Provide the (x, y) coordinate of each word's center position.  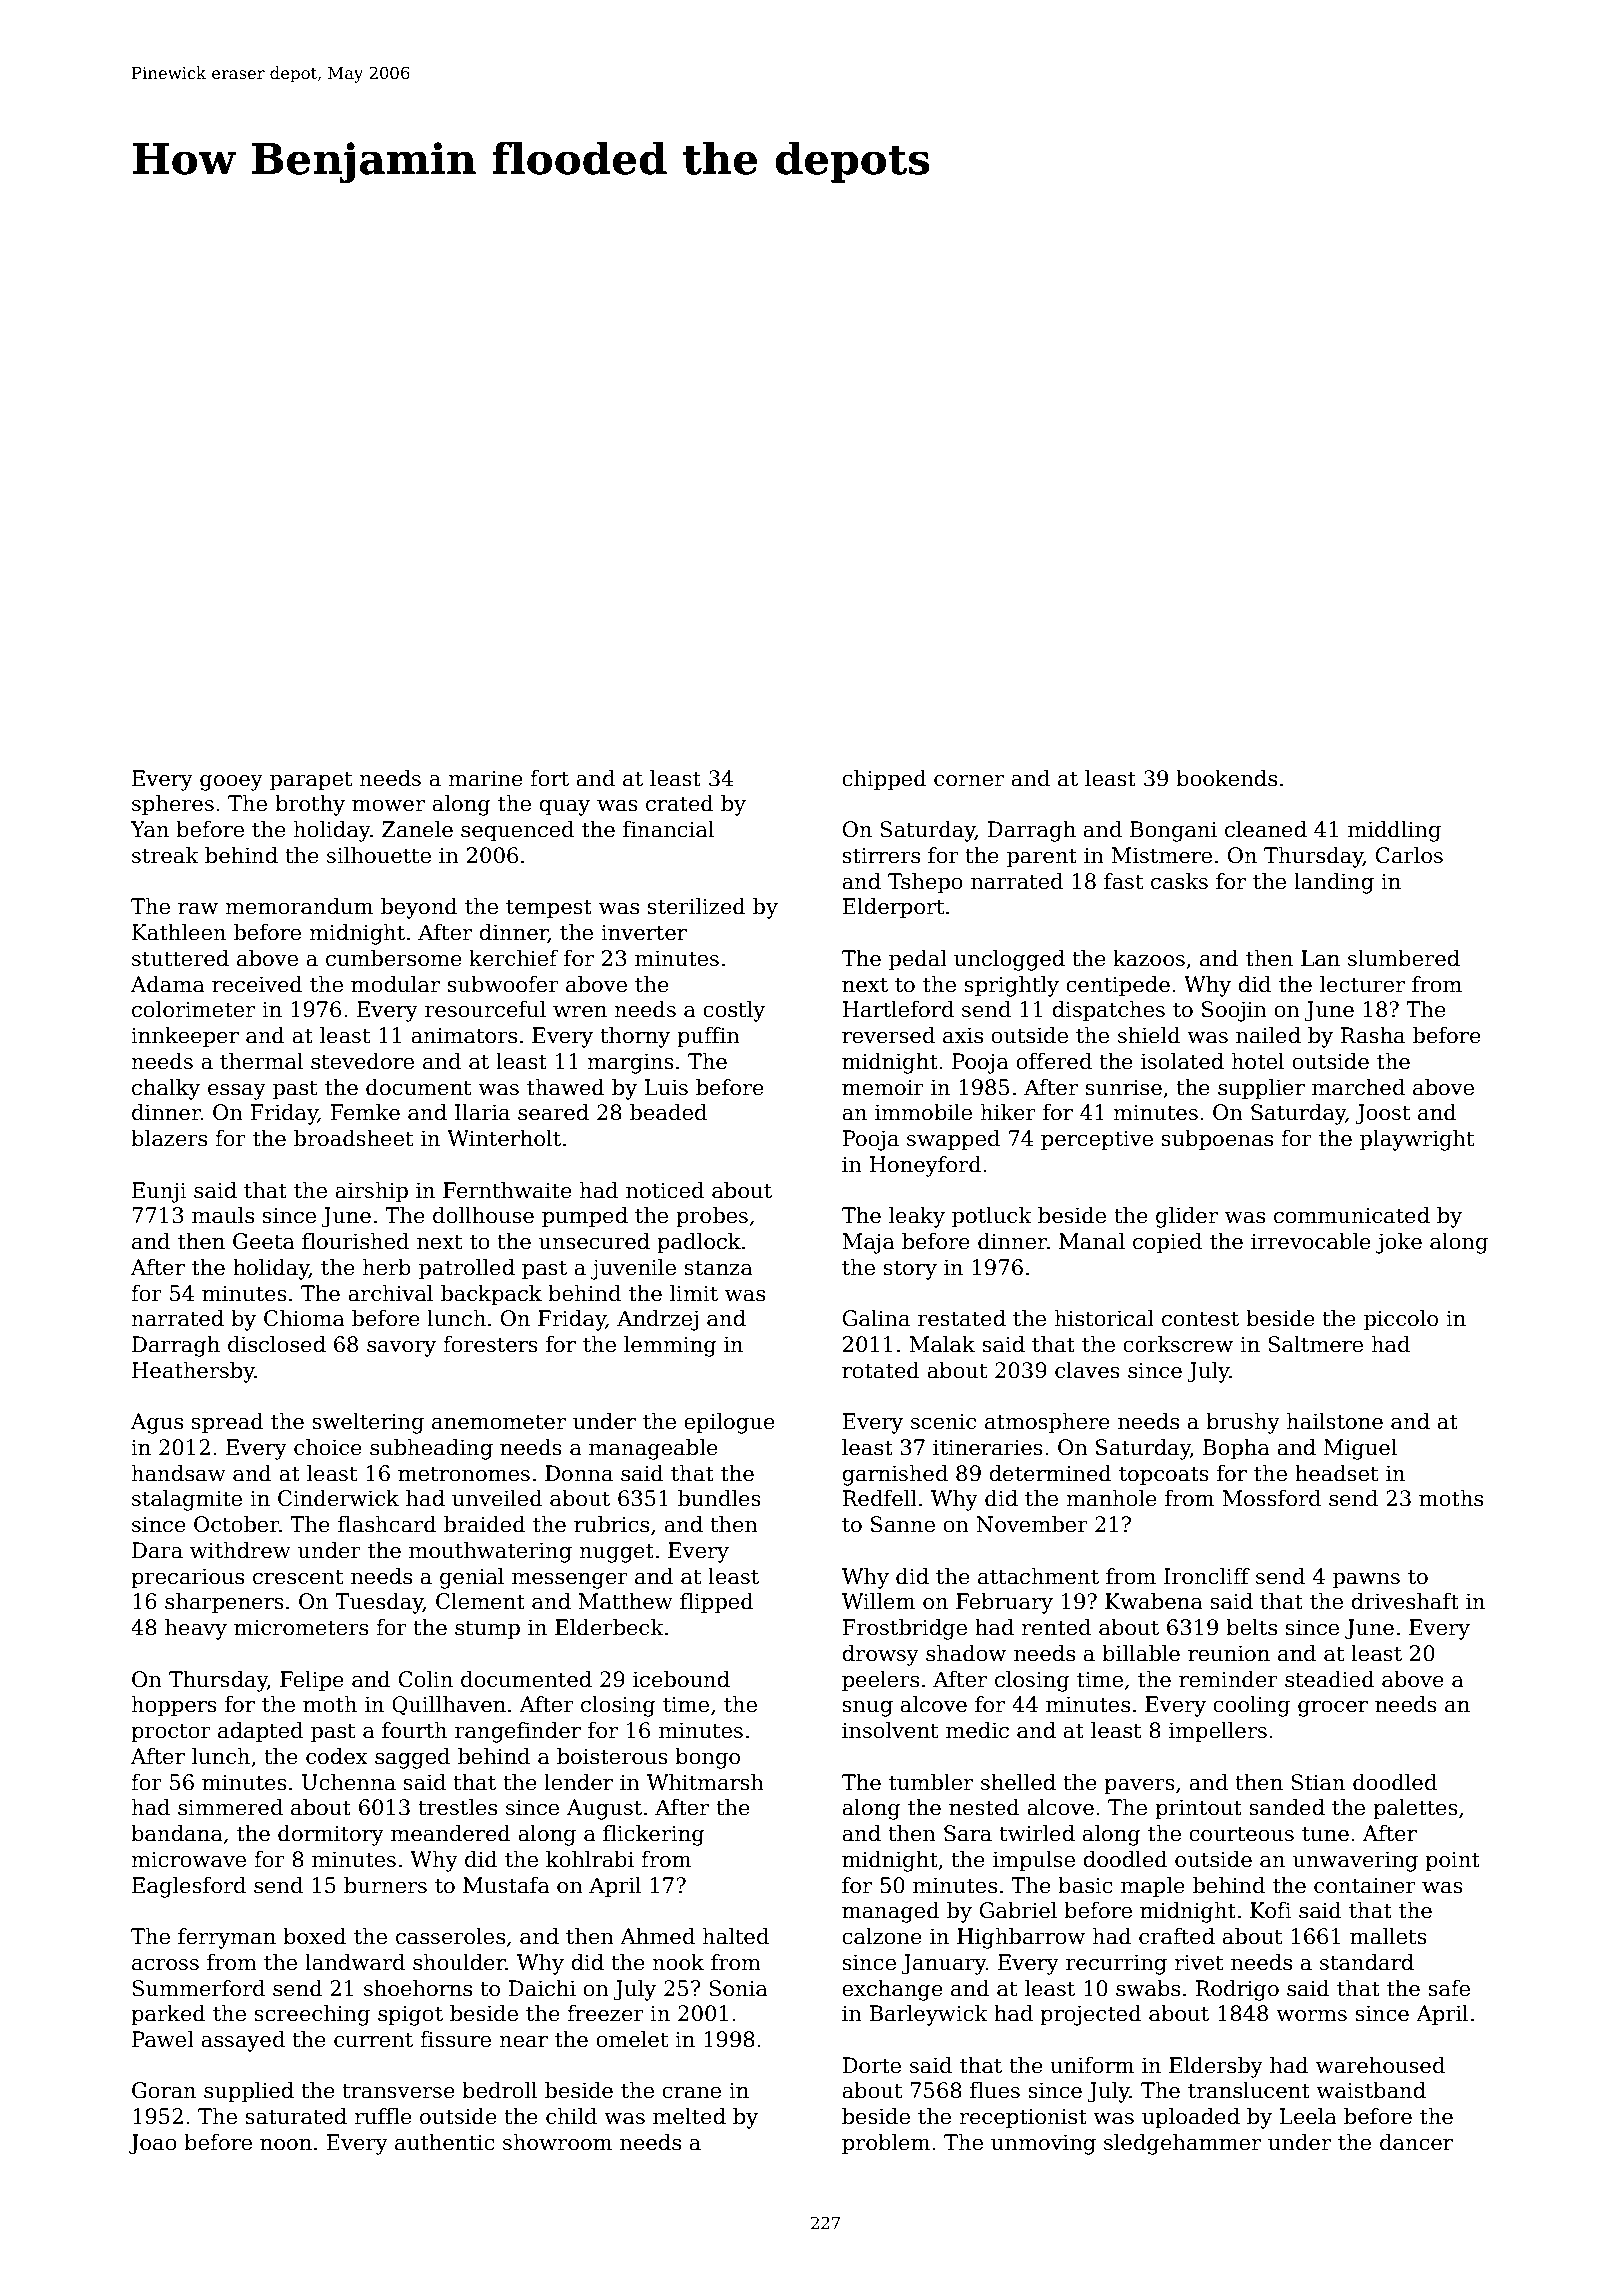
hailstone (1334, 1421)
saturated (296, 2116)
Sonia (738, 1988)
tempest (549, 909)
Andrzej (657, 1320)
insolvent (890, 1730)
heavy (196, 1629)
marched (1358, 1087)
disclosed (277, 1344)
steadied (1330, 1679)
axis (963, 1035)
